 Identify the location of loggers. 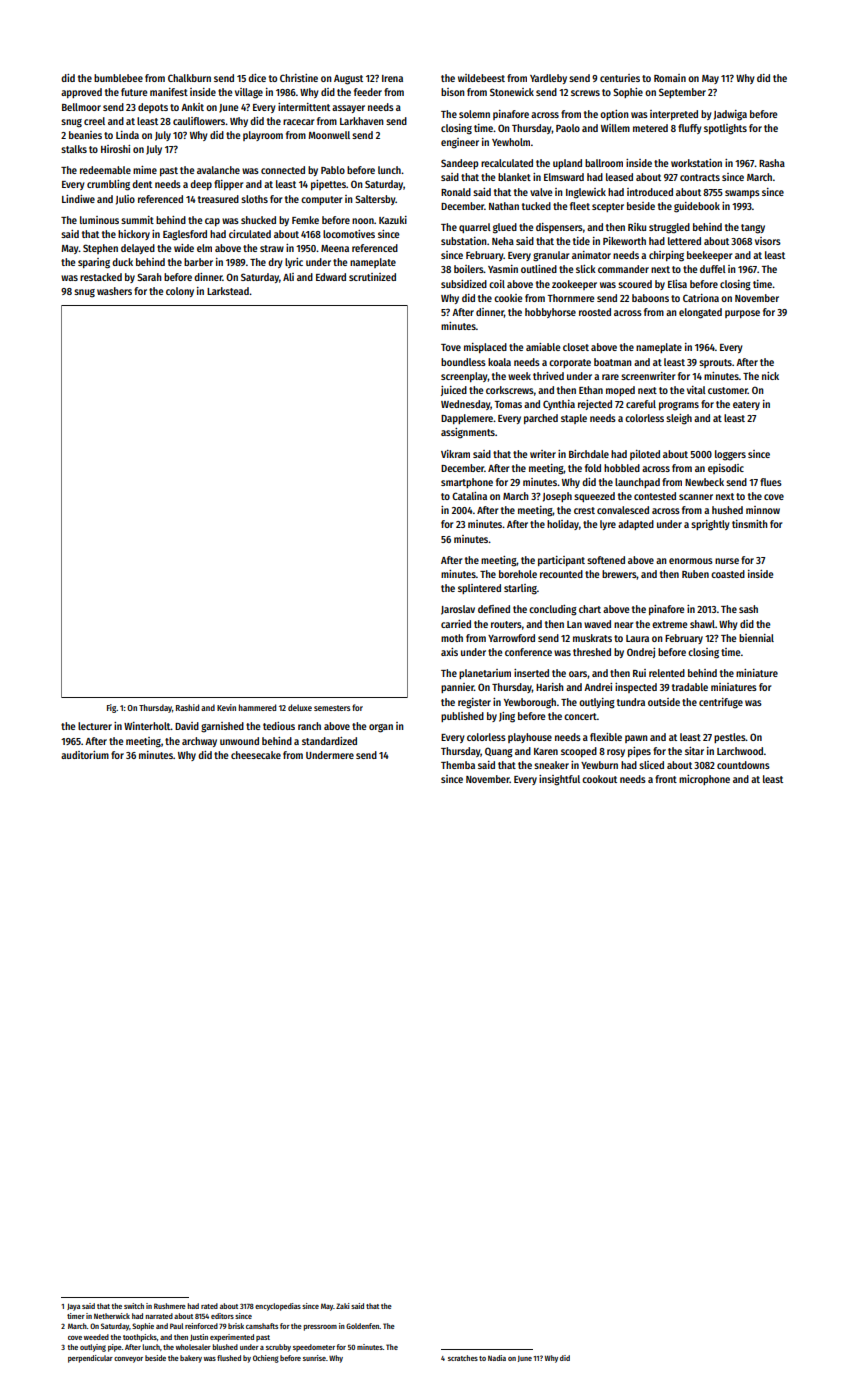
(730, 455).
